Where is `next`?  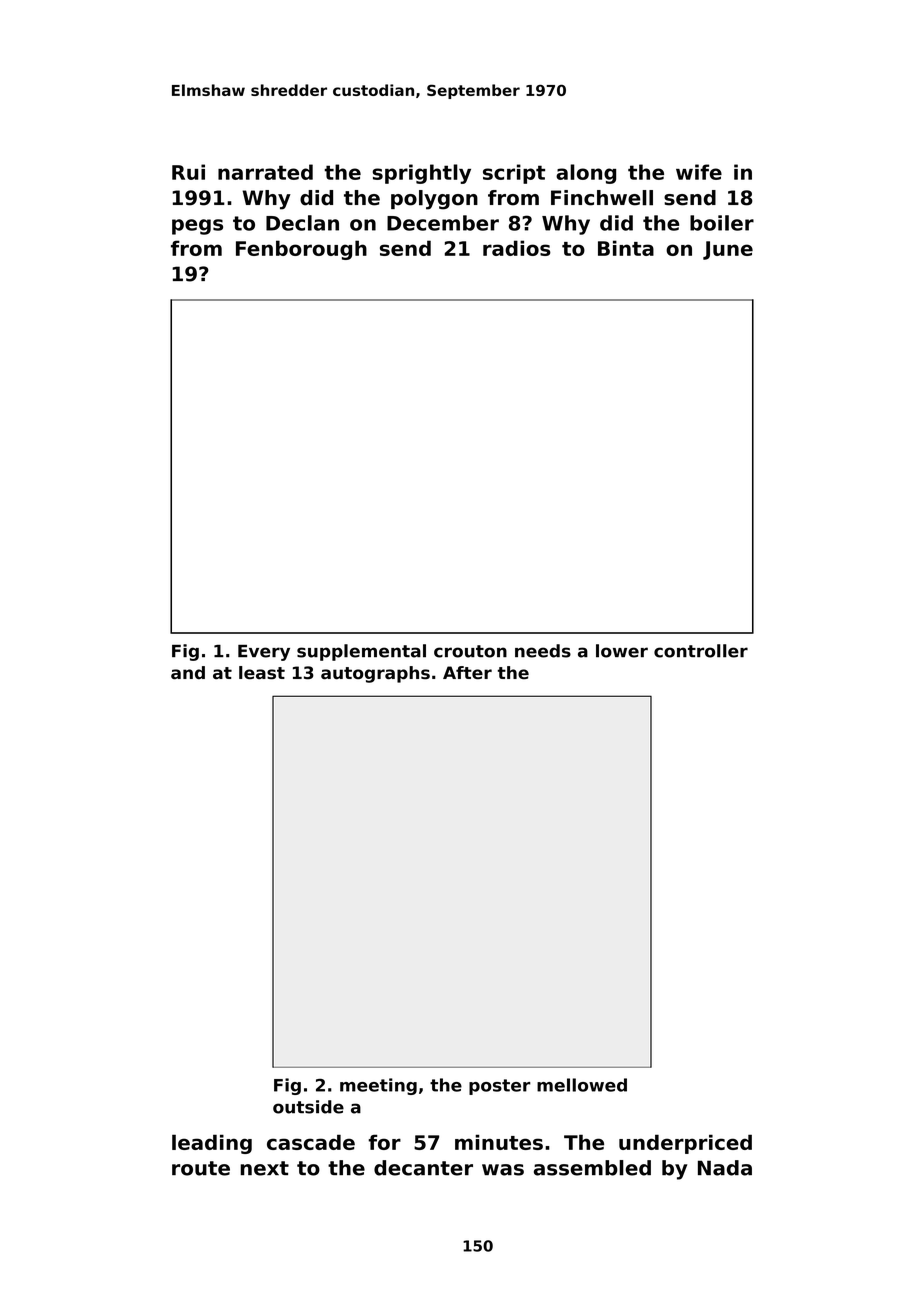
next is located at coordinates (264, 1168).
